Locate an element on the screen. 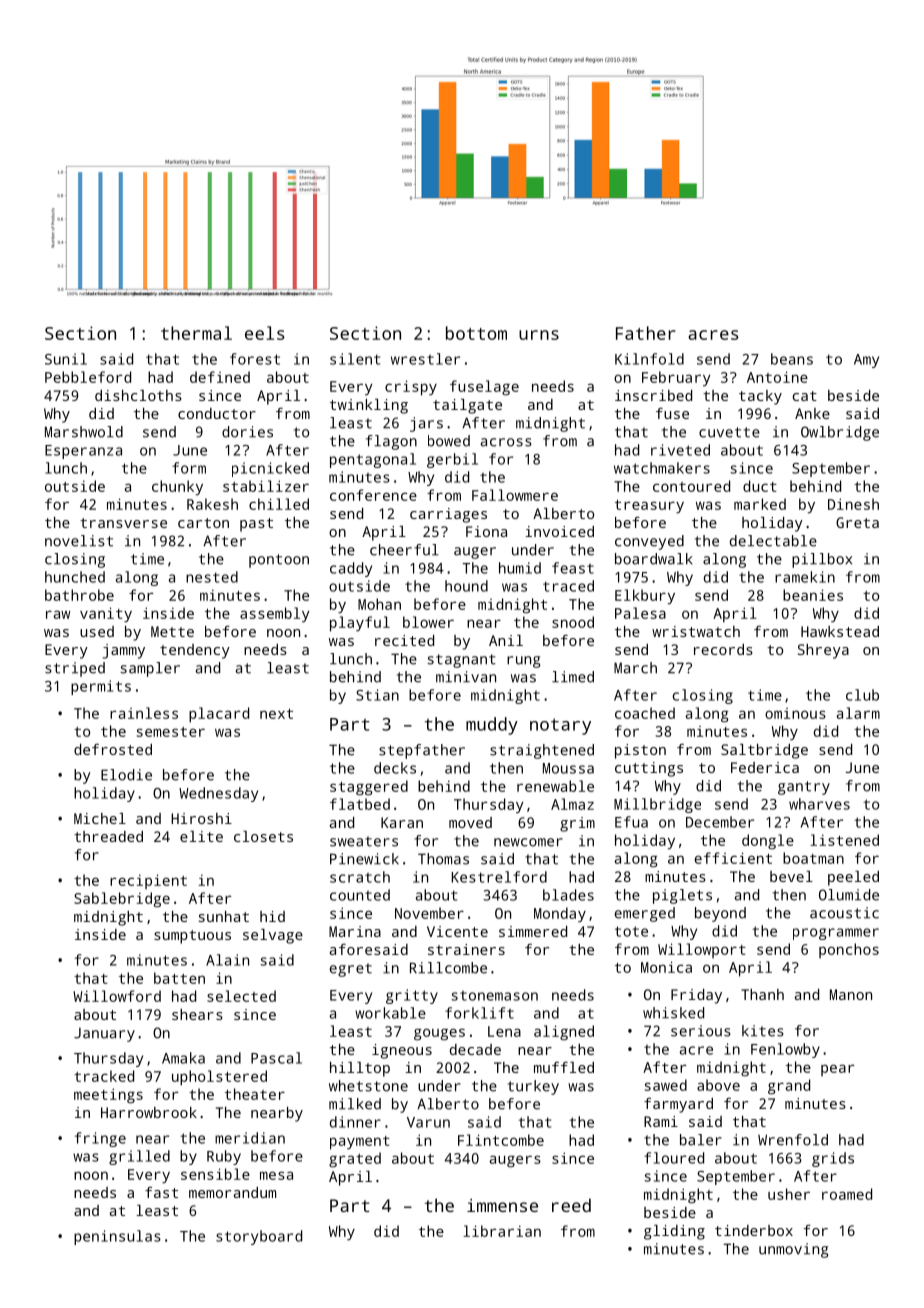  bottom is located at coordinates (476, 333).
